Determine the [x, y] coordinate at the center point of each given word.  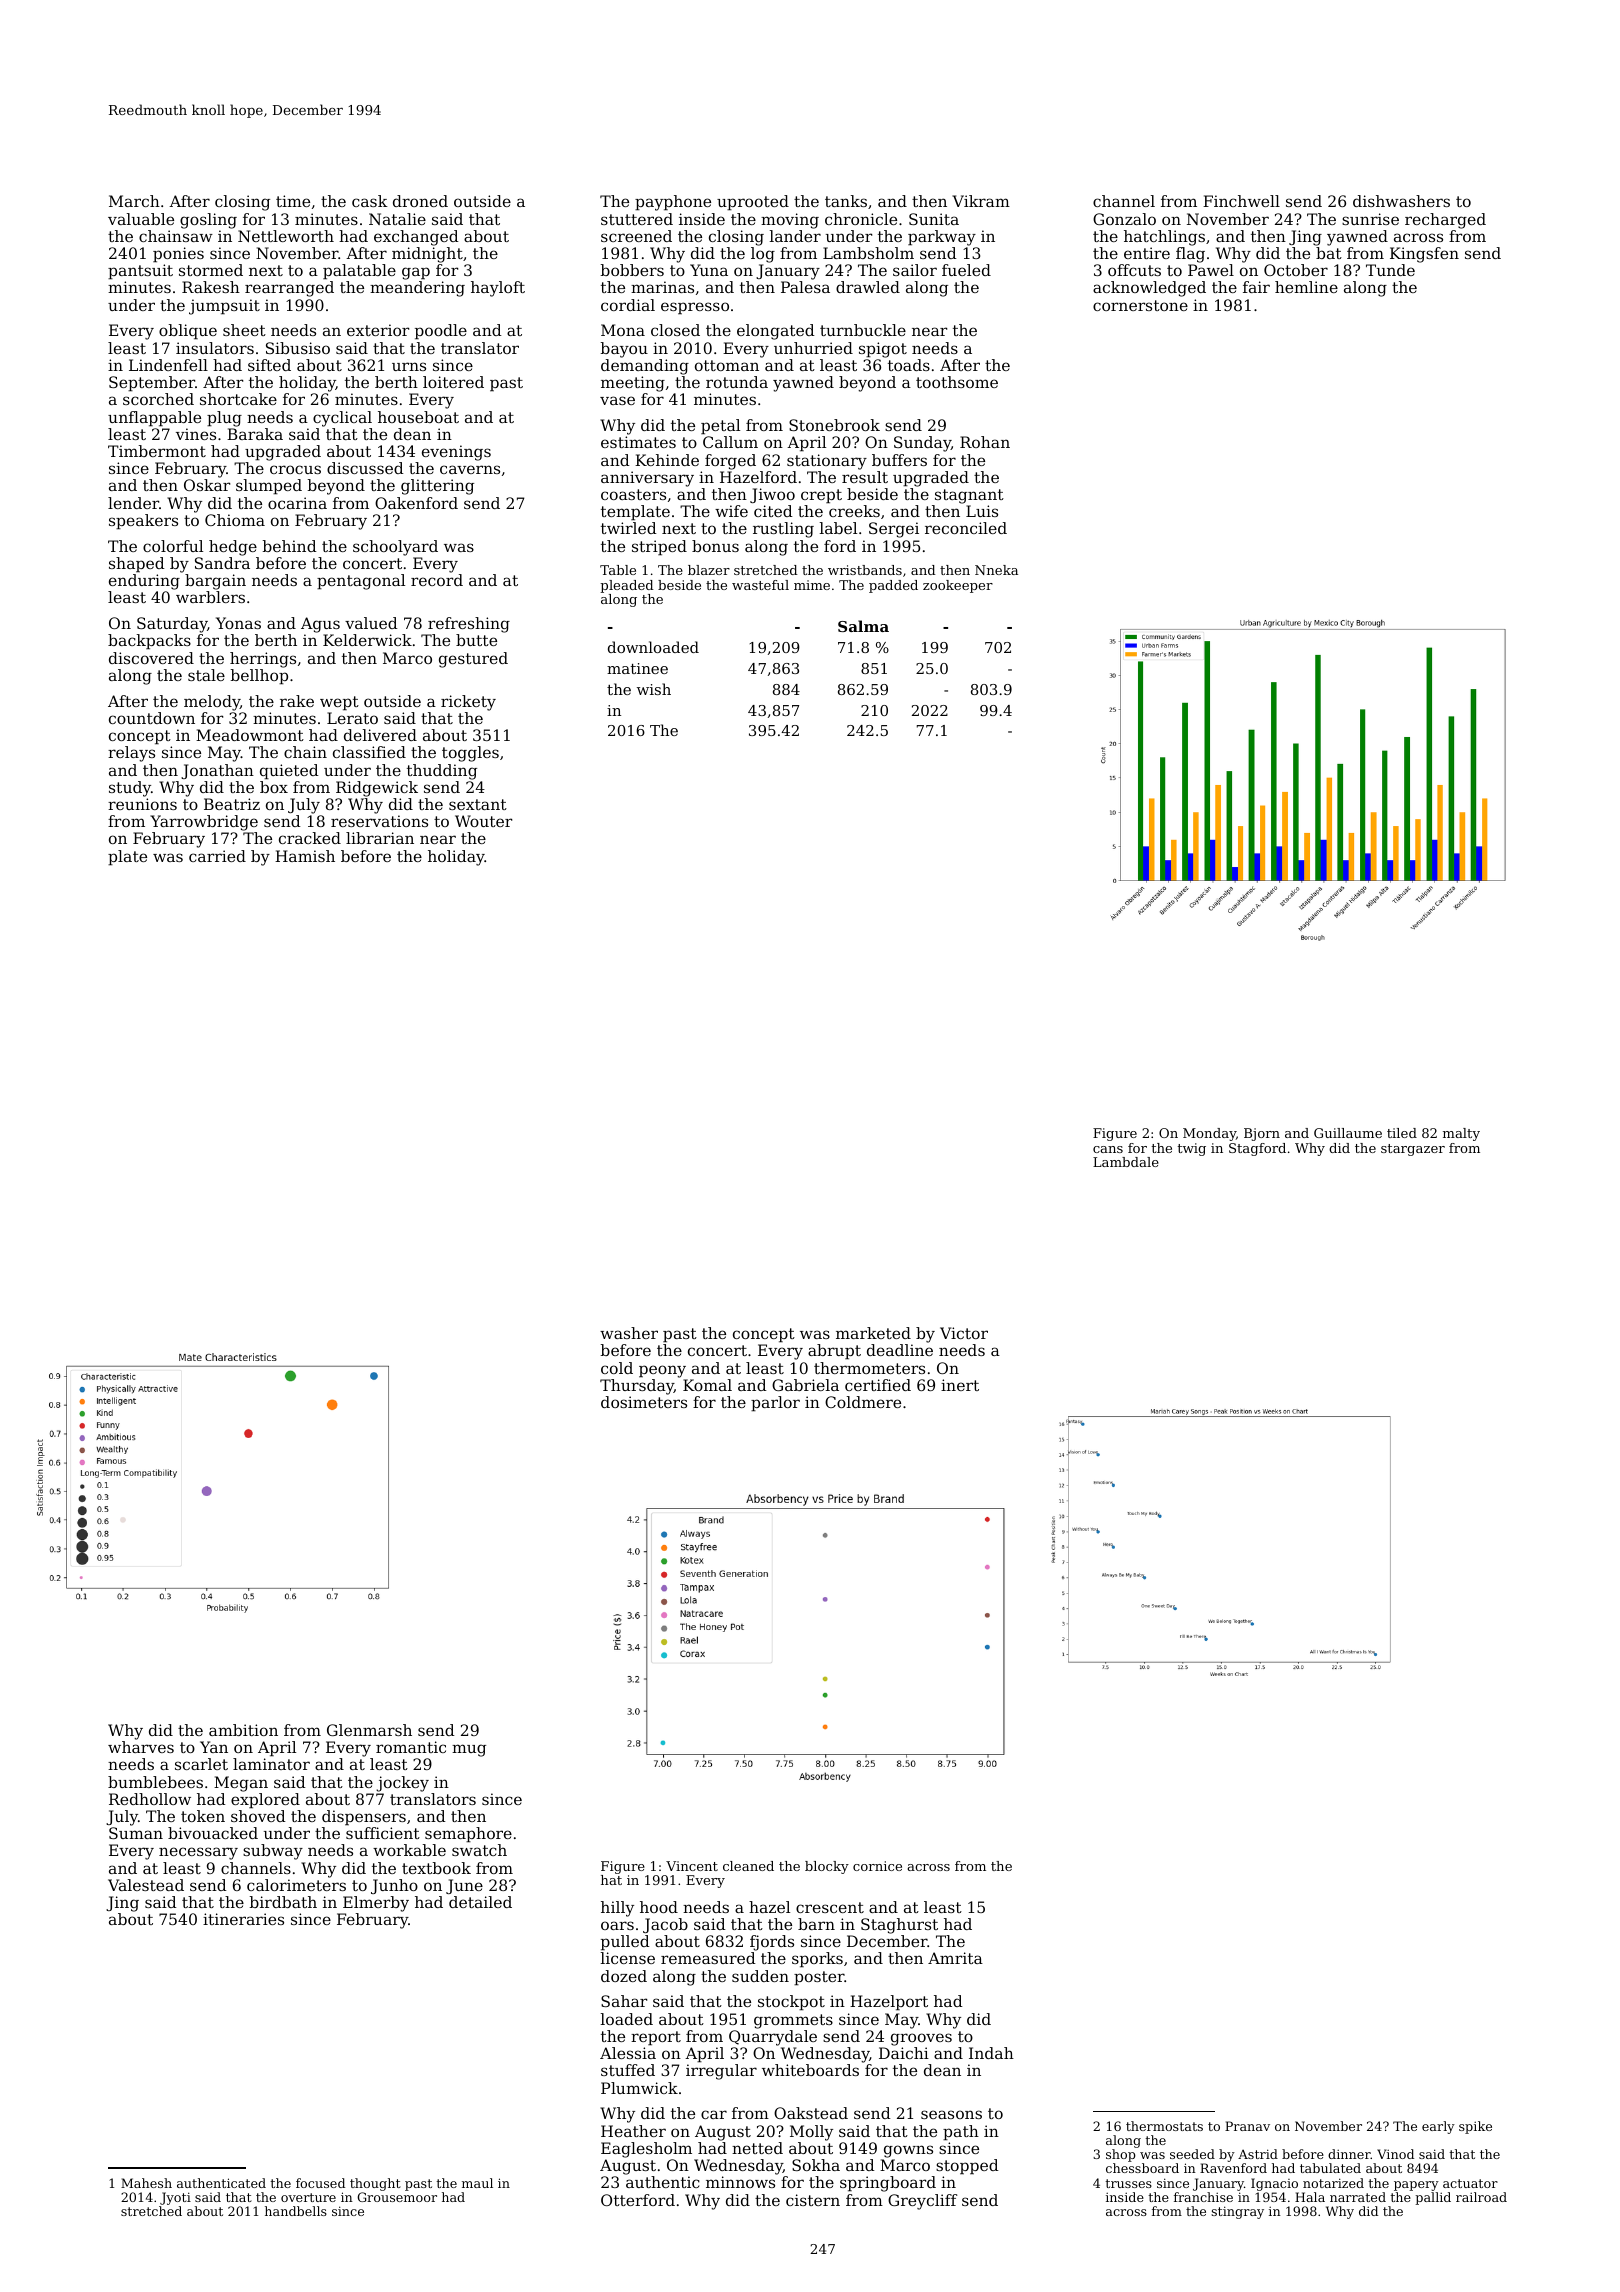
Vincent [692, 1866]
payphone [673, 203]
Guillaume [1348, 1133]
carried [217, 856]
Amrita [955, 1958]
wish [654, 689]
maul [477, 2183]
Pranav [1247, 2126]
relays [131, 754]
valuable [141, 219]
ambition [243, 1730]
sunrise [1370, 219]
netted [757, 2148]
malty [1461, 1134]
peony [662, 1371]
